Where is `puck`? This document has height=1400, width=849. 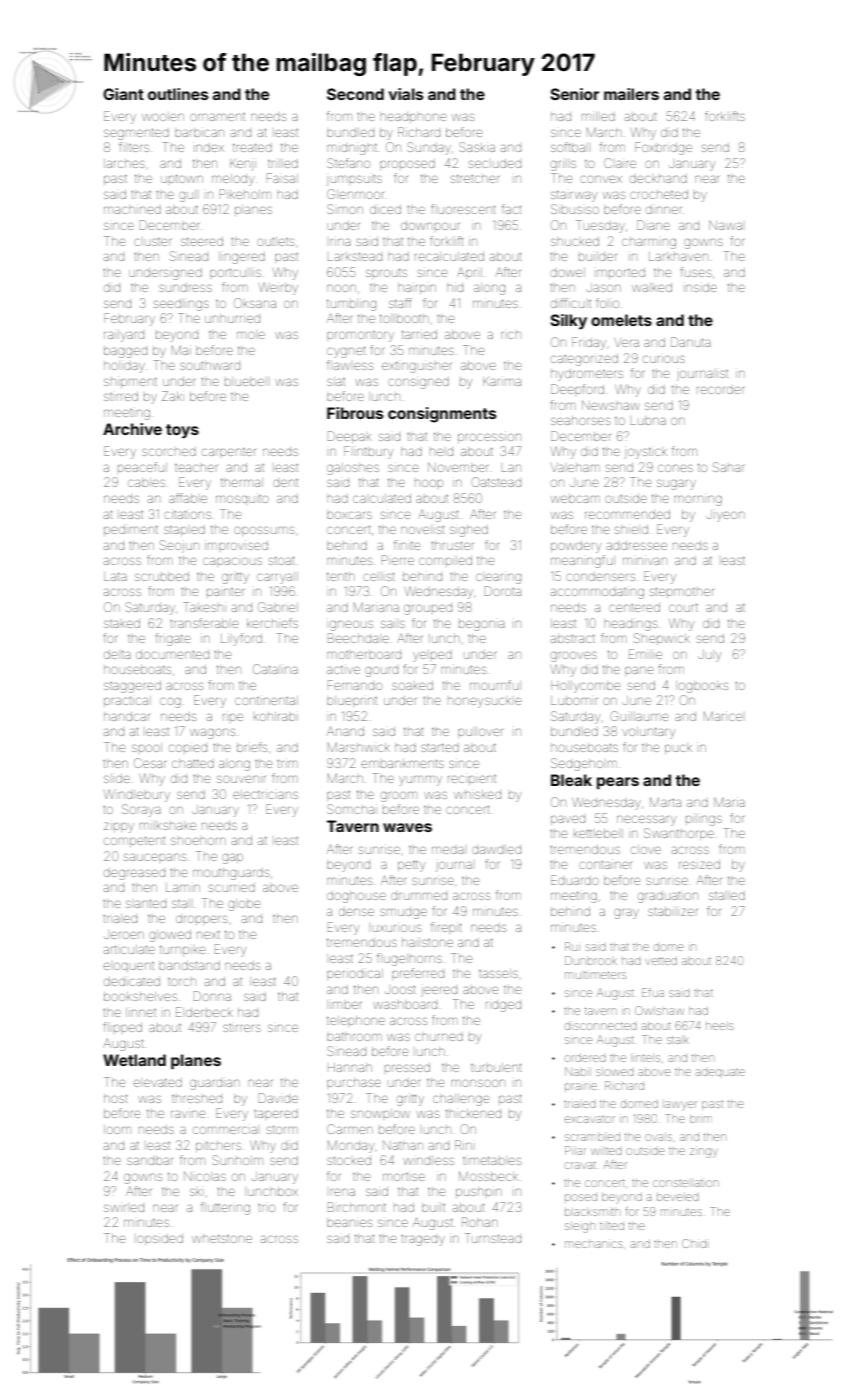
puck is located at coordinates (678, 749).
